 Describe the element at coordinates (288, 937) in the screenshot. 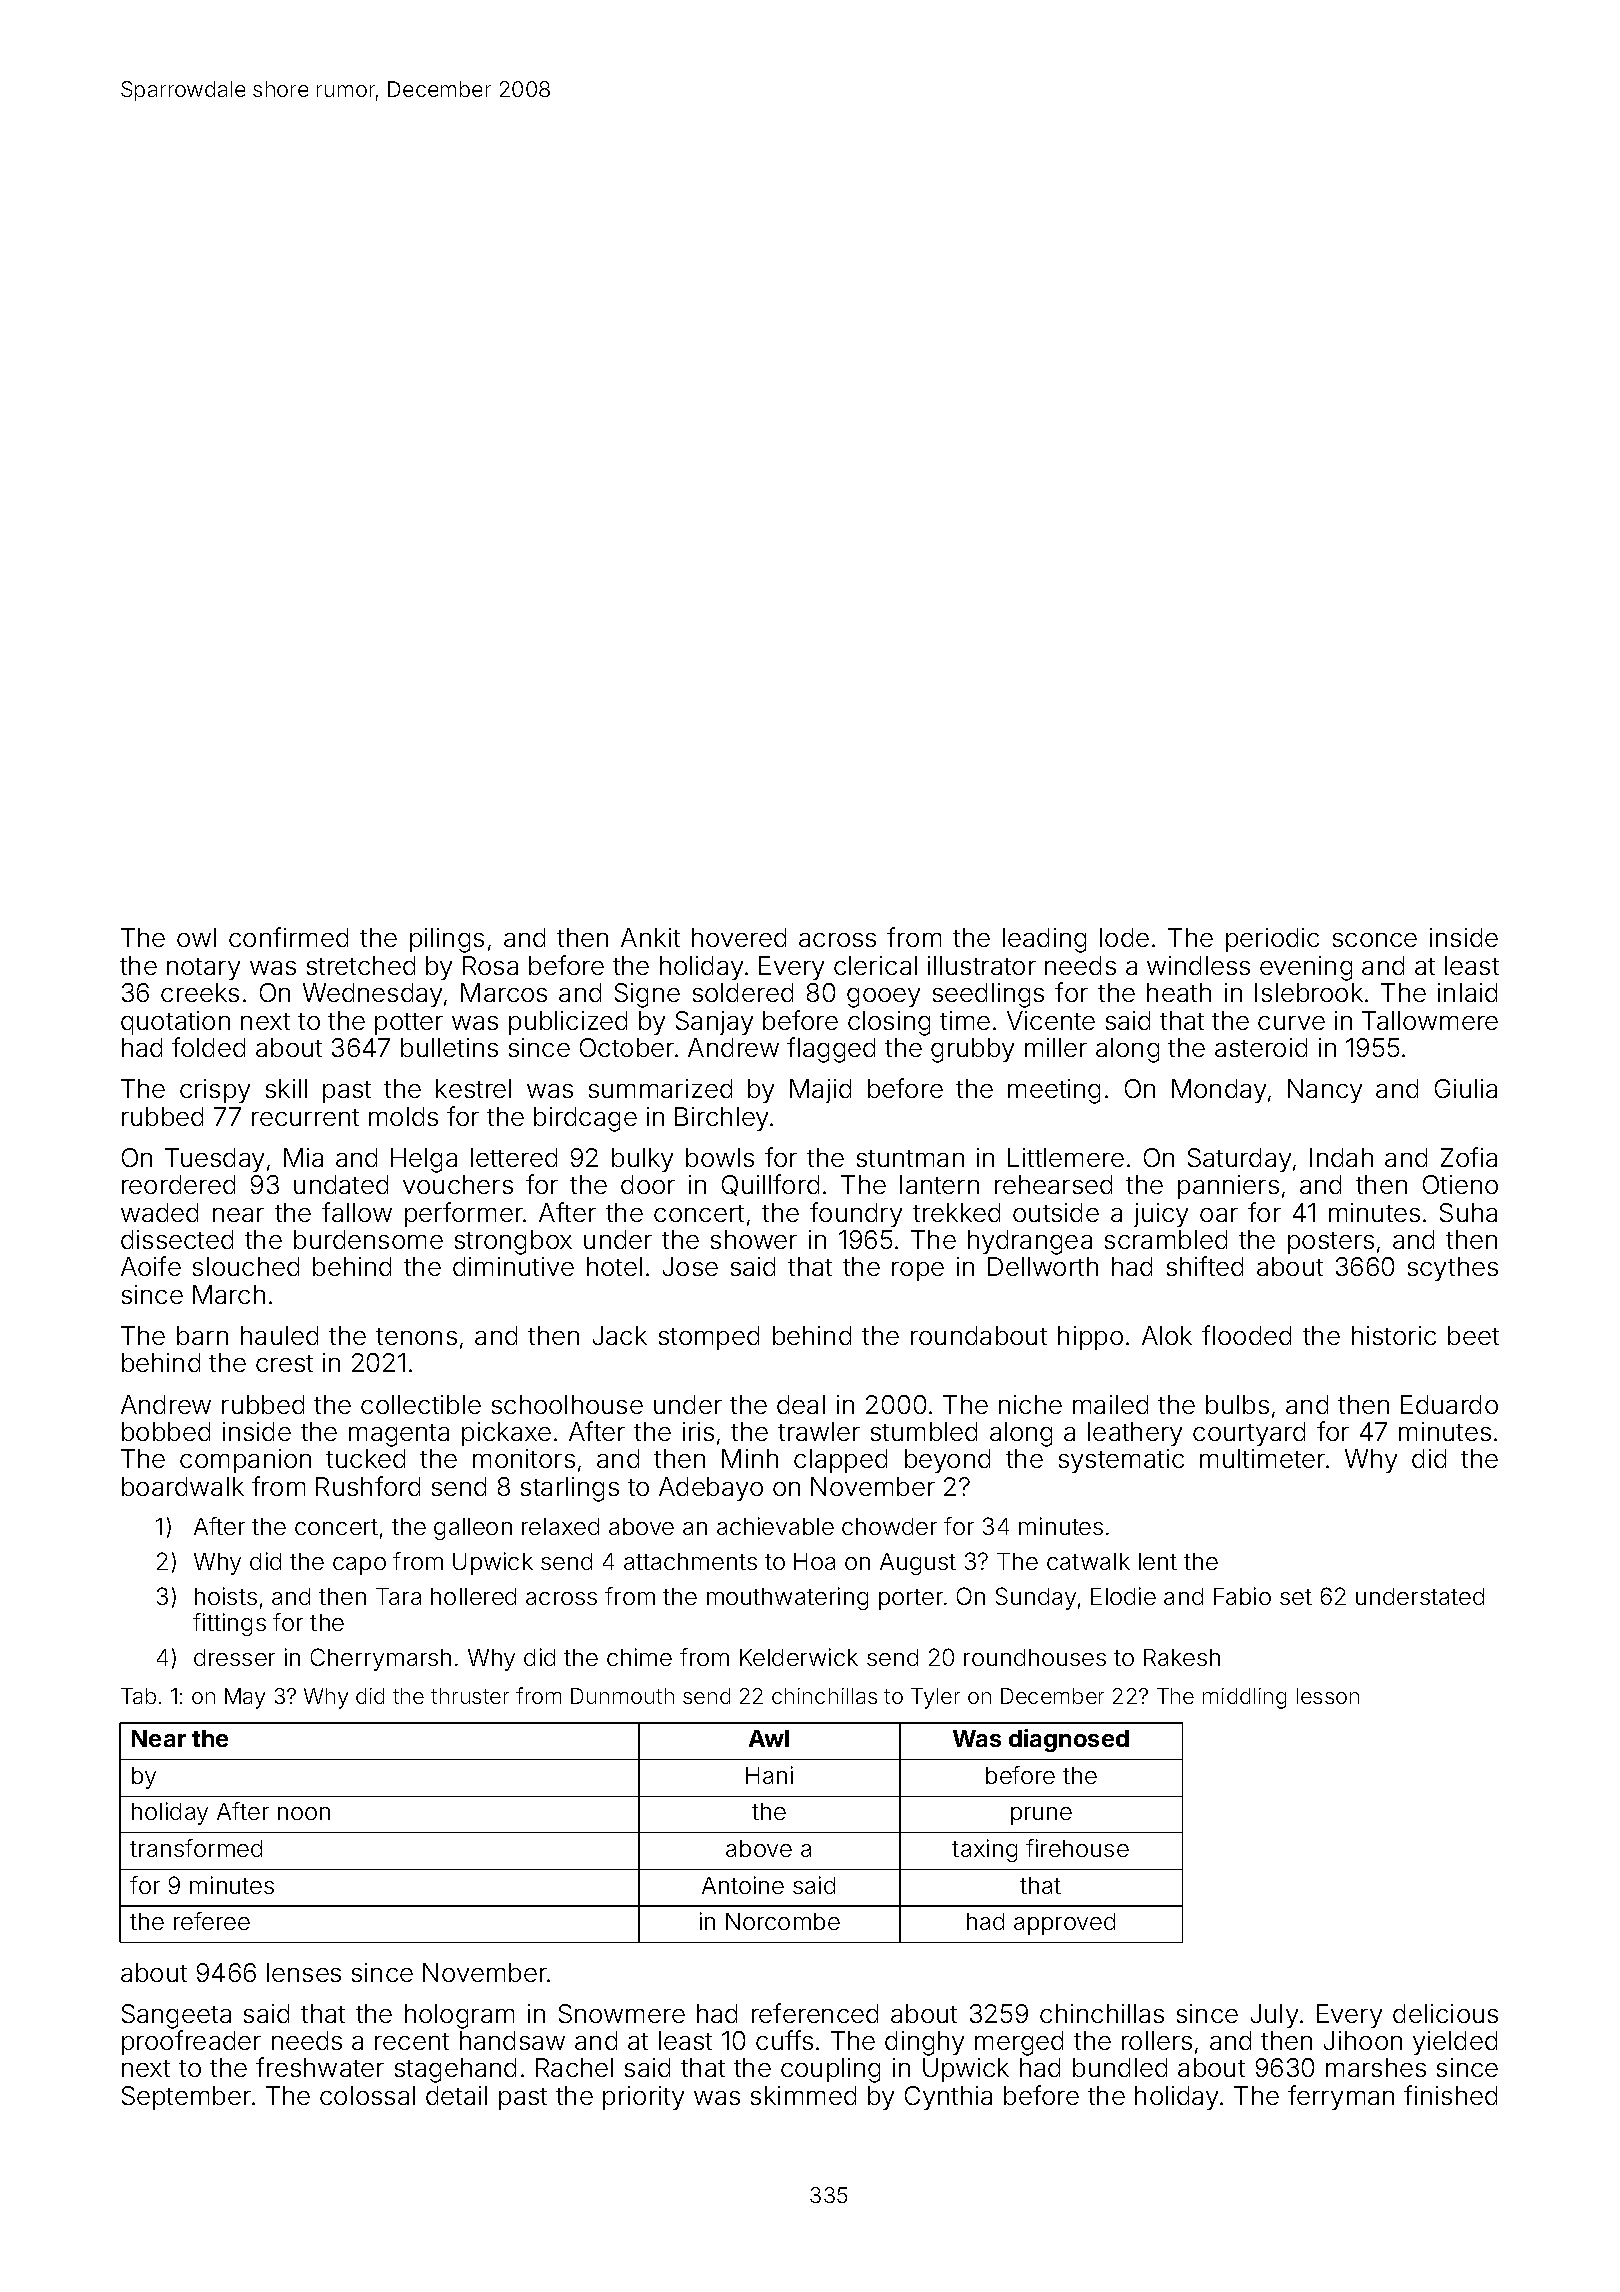

I see `confirmed` at that location.
